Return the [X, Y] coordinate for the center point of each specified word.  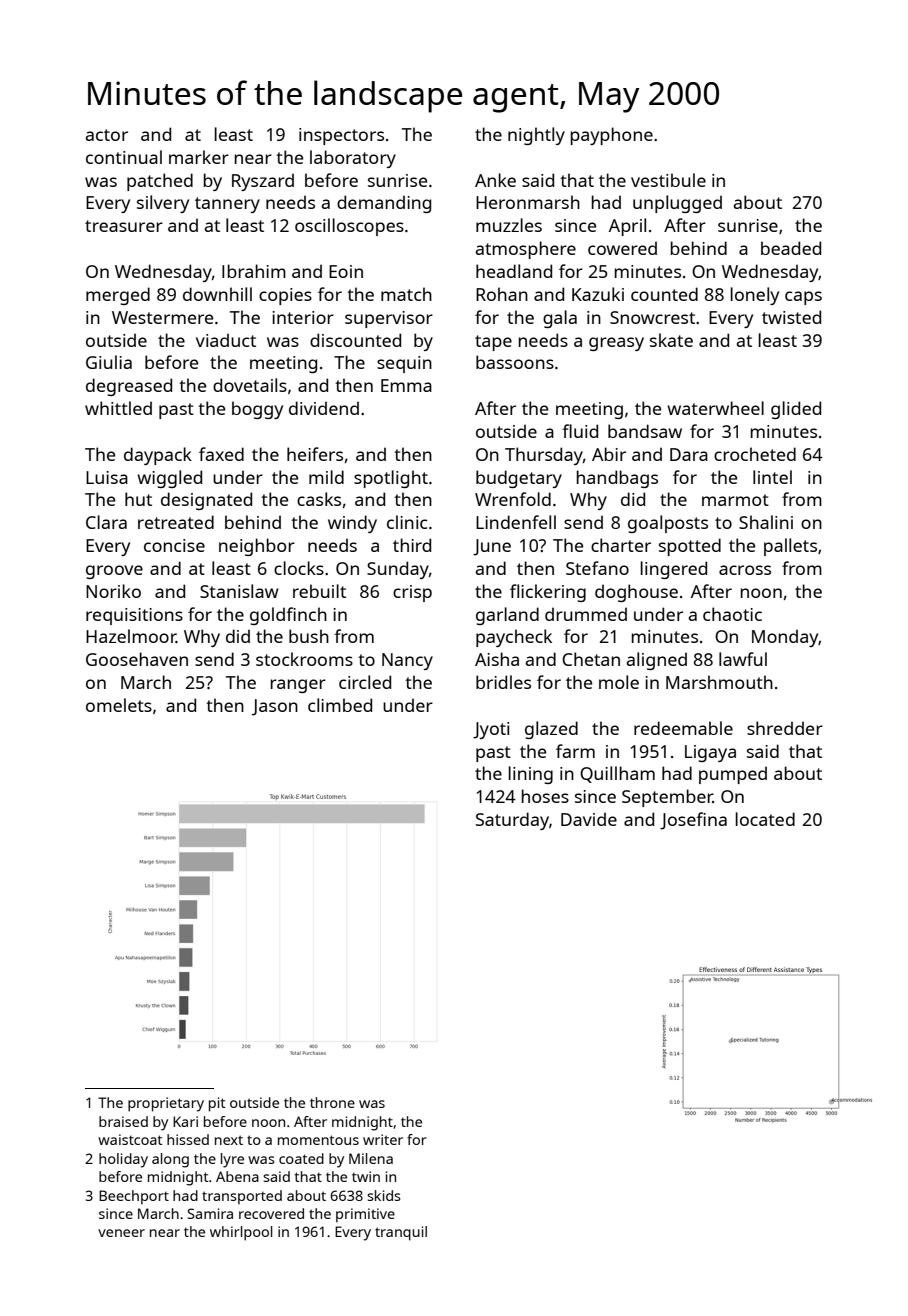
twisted [791, 317]
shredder [785, 728]
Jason [275, 707]
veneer [121, 1233]
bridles [503, 682]
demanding [384, 204]
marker [199, 157]
